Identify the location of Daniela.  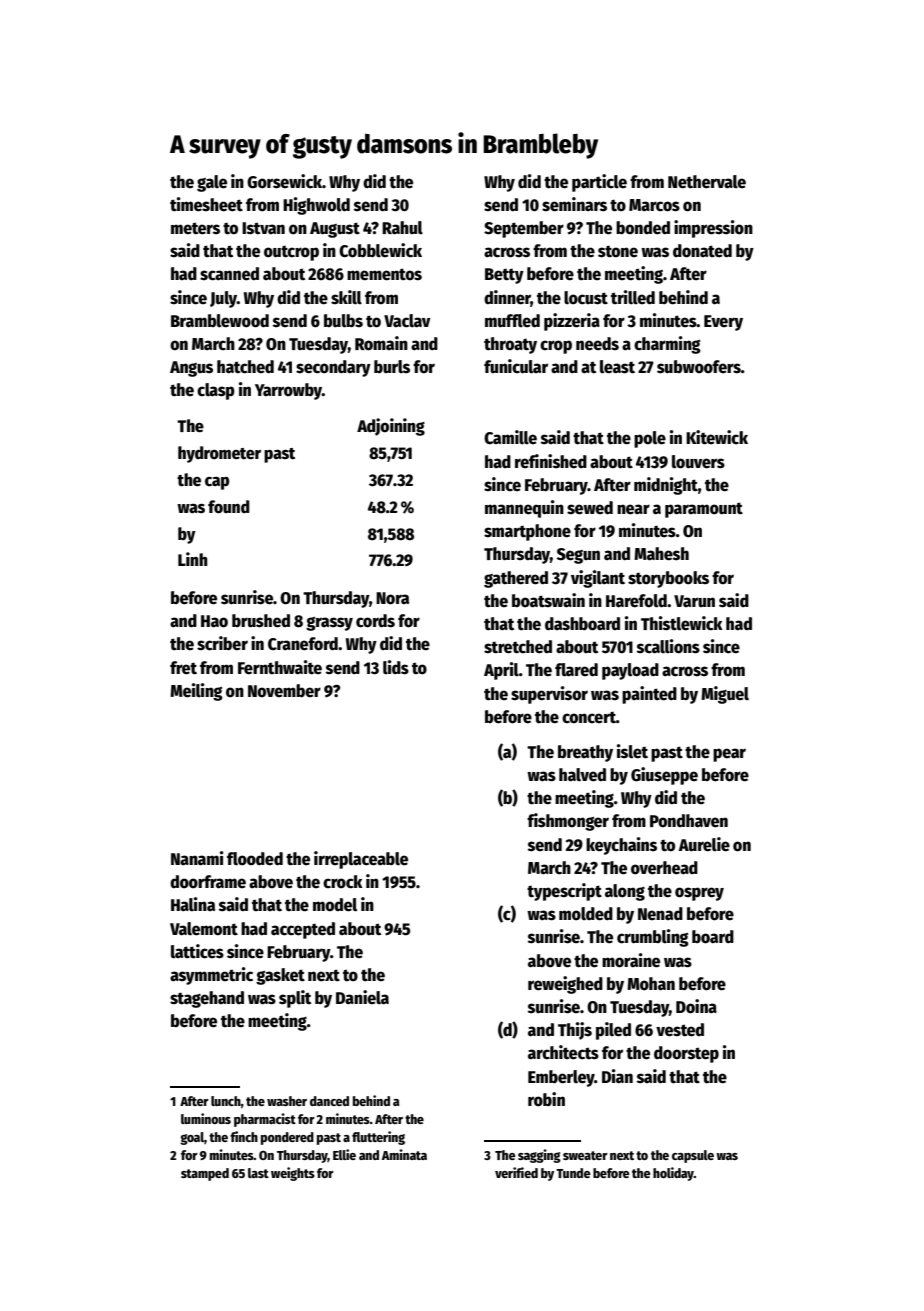
(362, 997).
